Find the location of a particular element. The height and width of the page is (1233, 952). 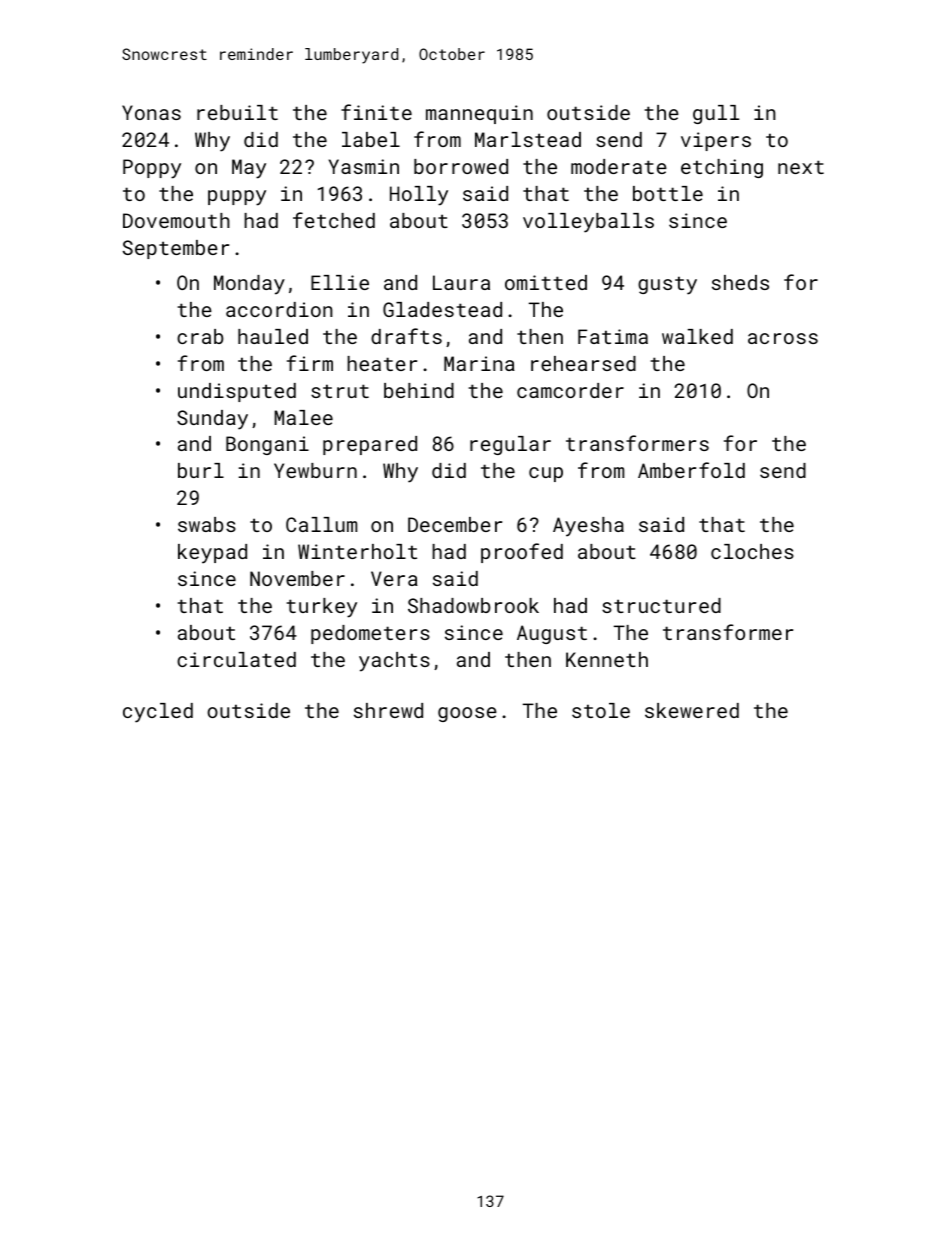

burl is located at coordinates (201, 470).
